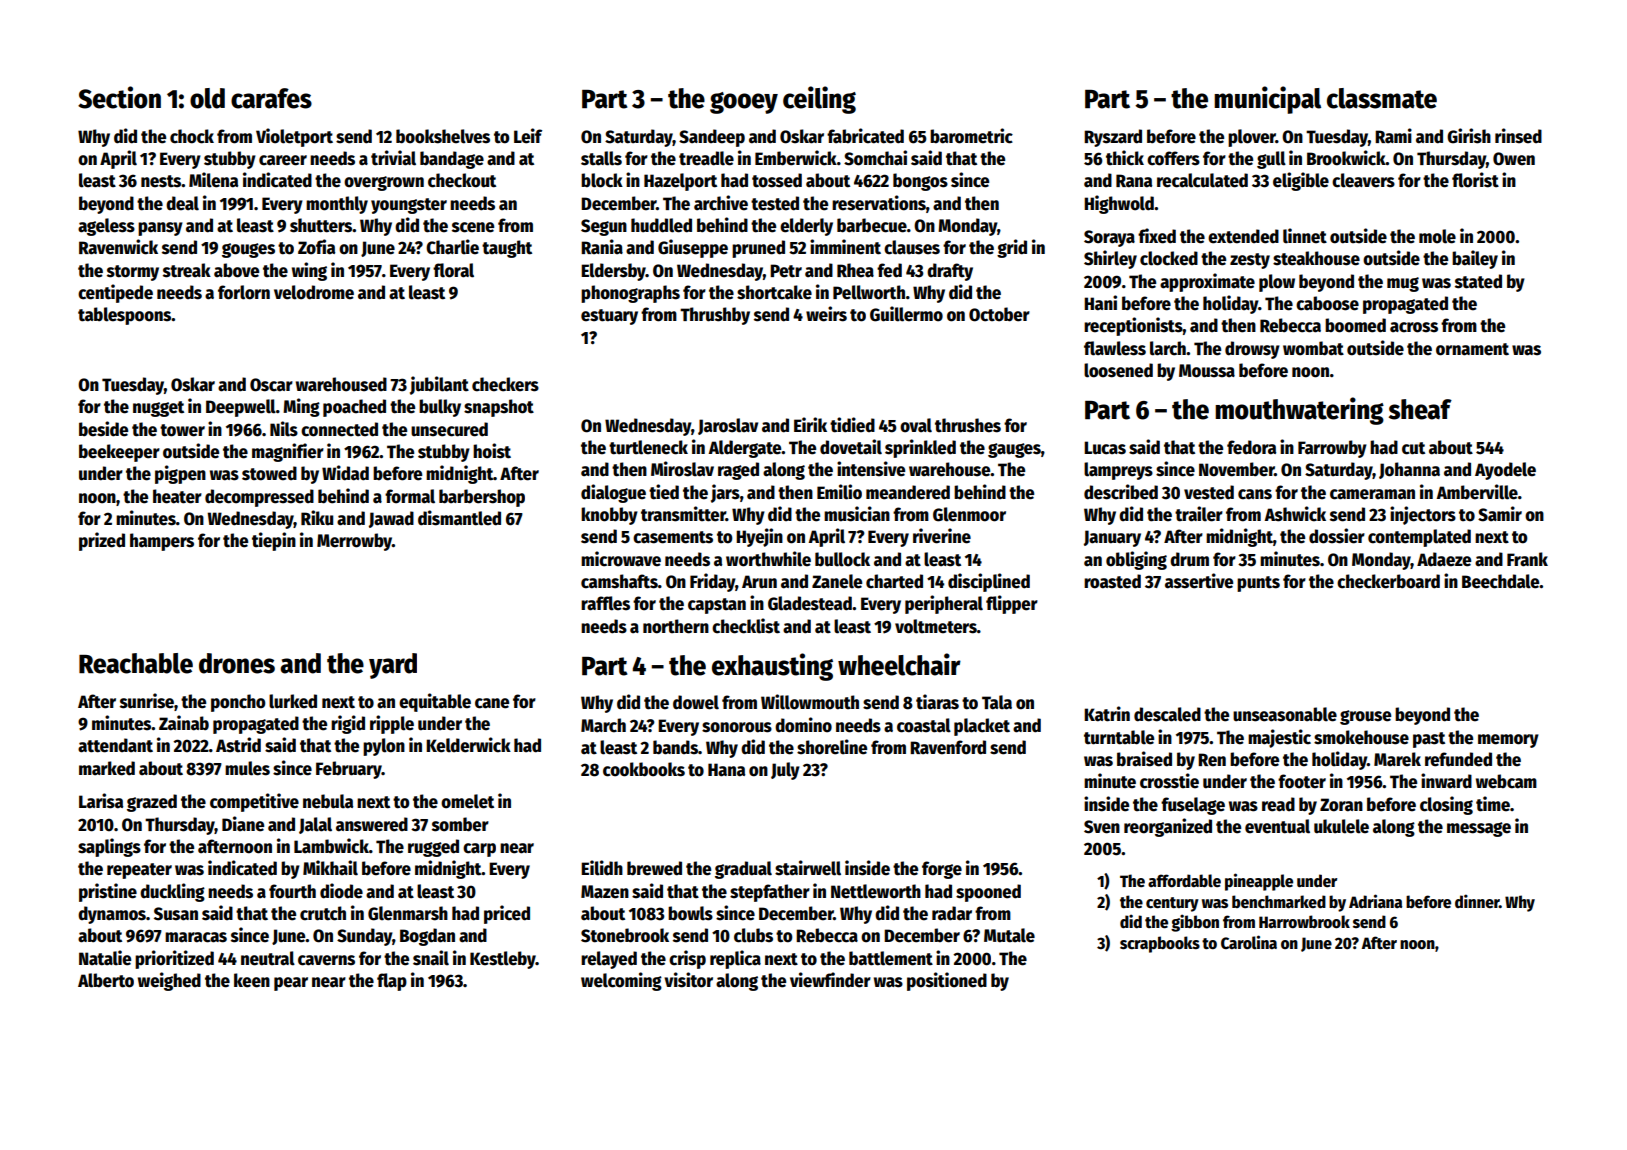 The height and width of the document is (1150, 1627). I want to click on affordable, so click(1184, 880).
